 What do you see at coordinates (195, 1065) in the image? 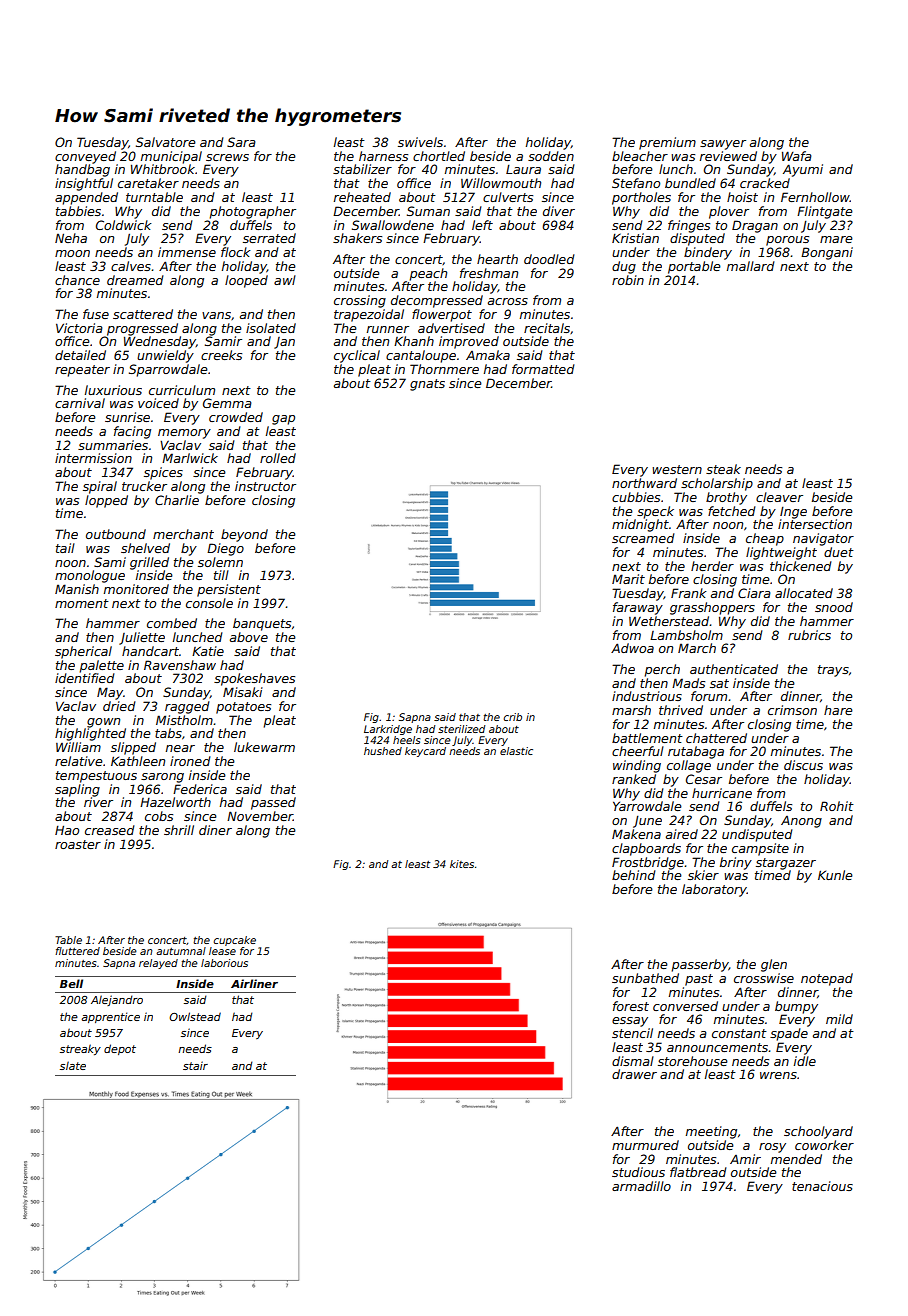
I see `stair` at bounding box center [195, 1065].
